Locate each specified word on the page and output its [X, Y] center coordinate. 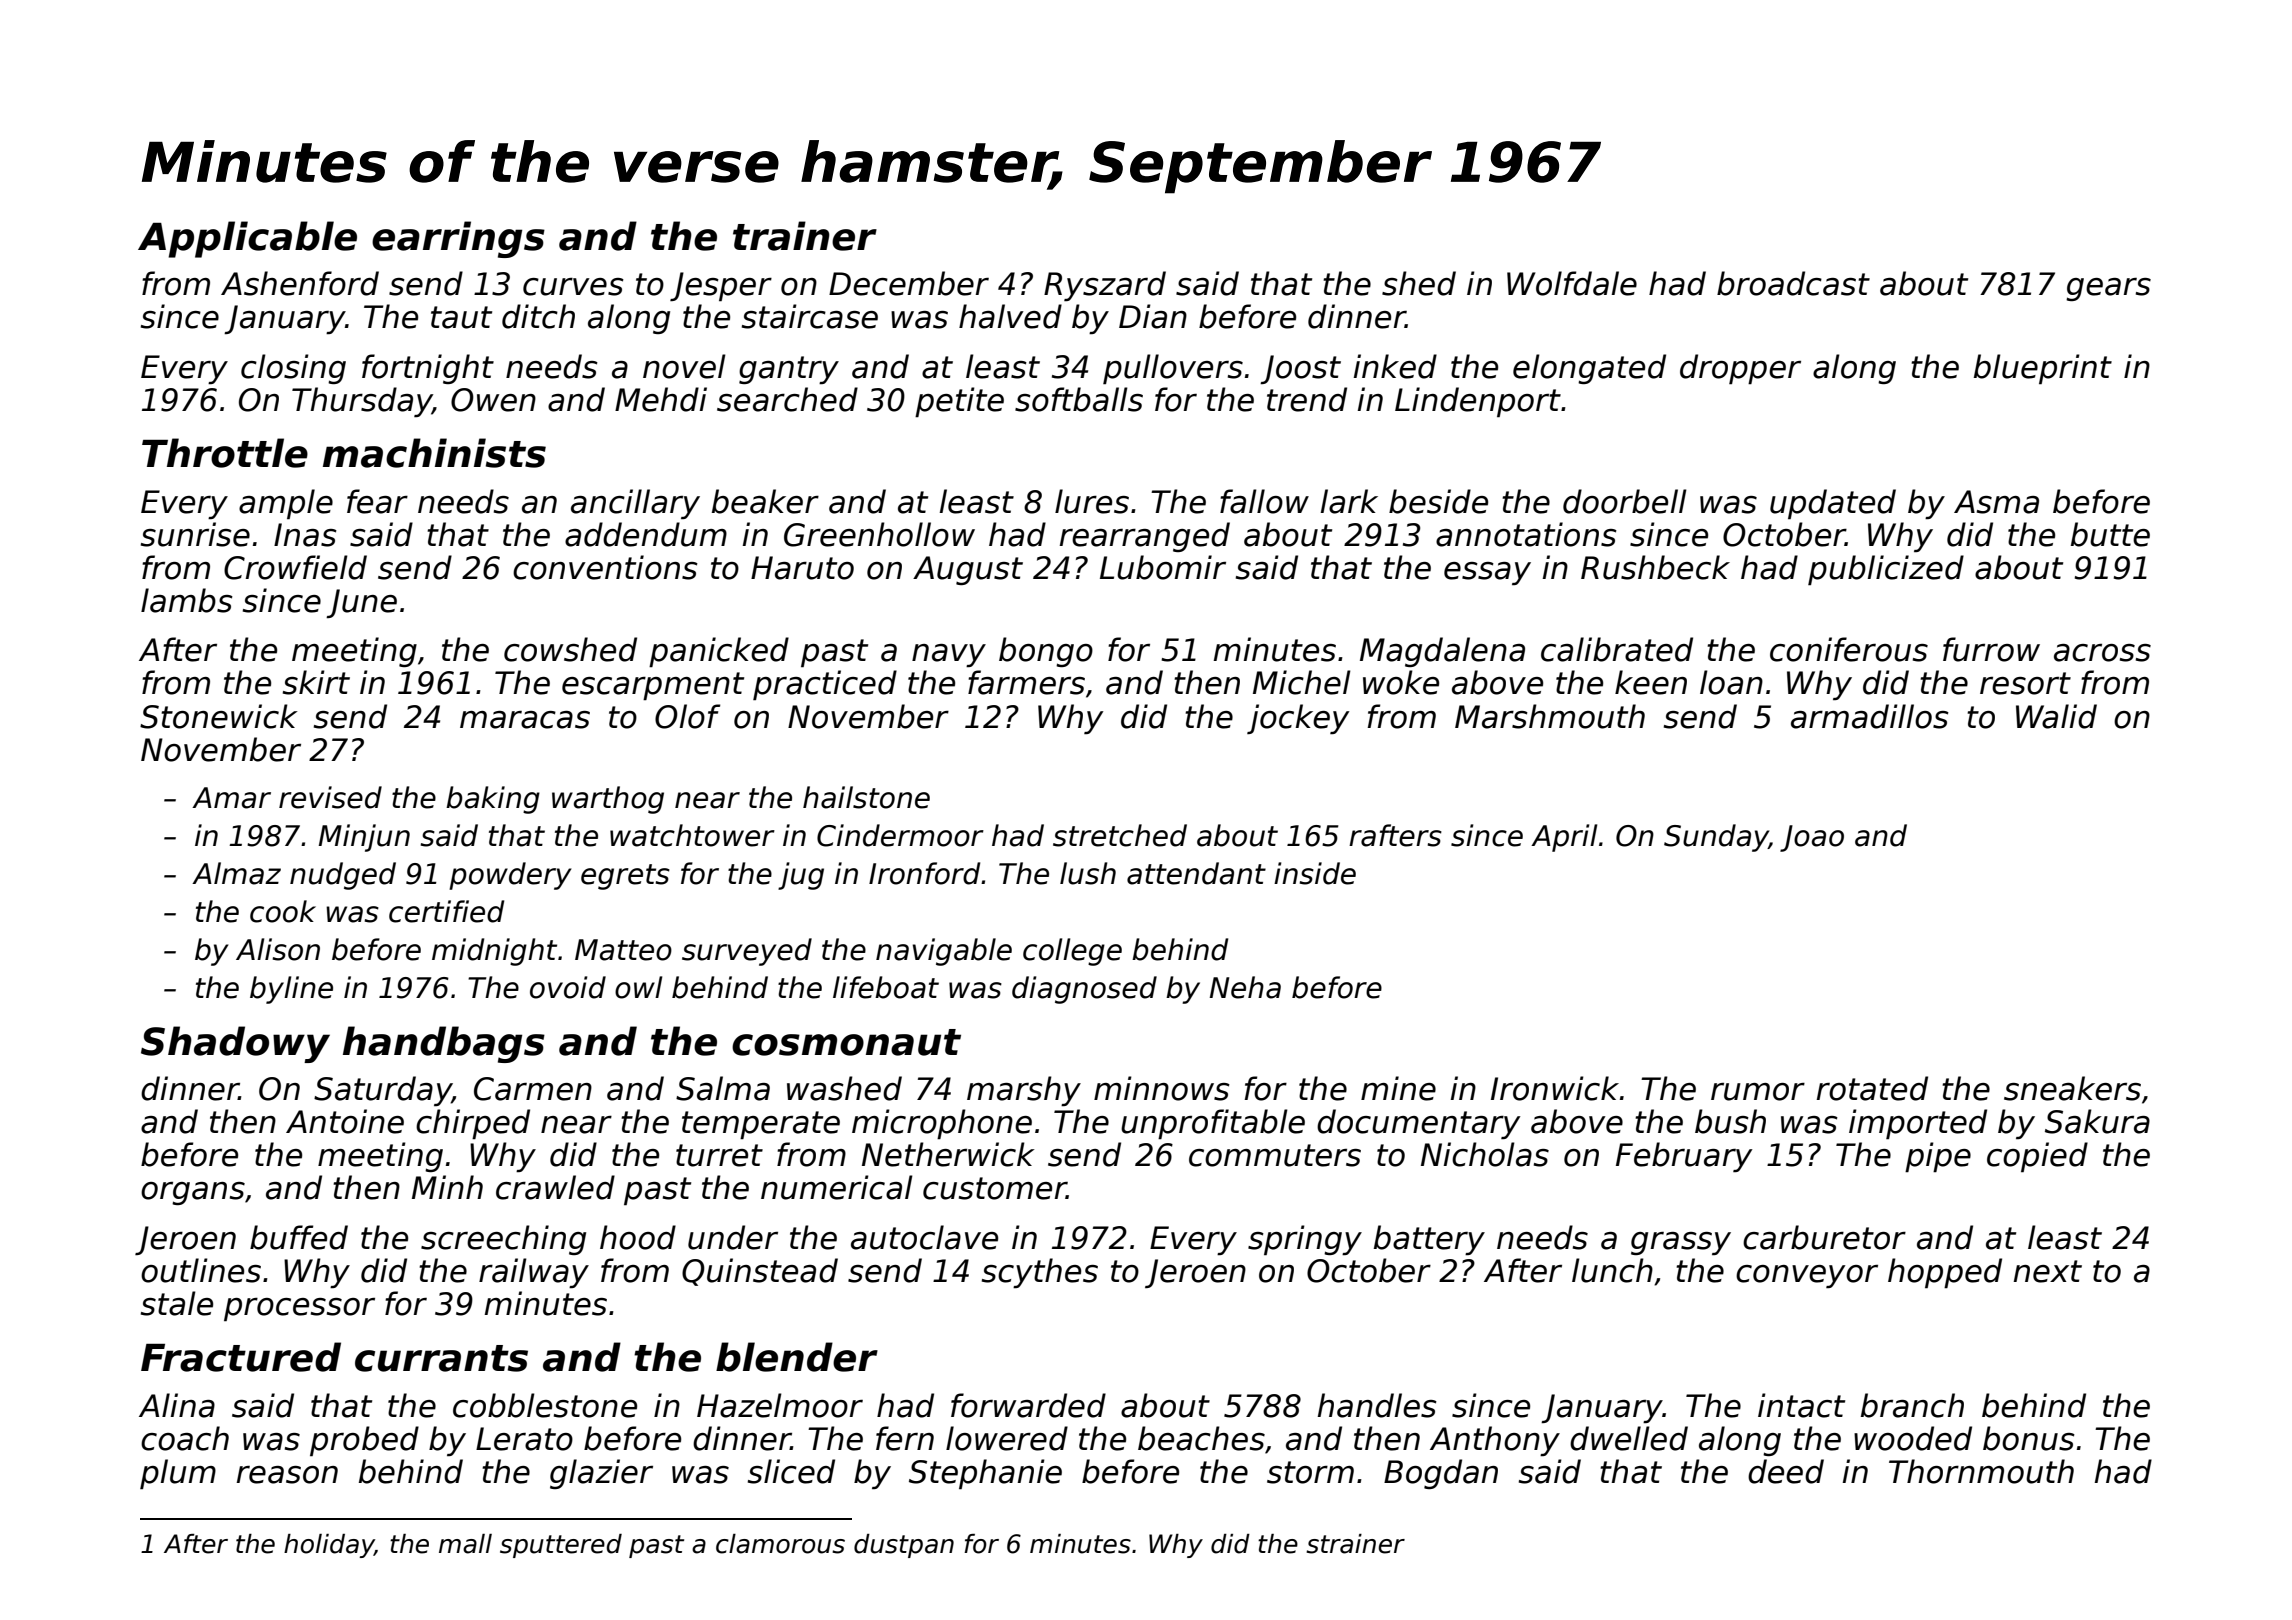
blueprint [2043, 369]
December [909, 283]
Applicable [247, 239]
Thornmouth [1981, 1471]
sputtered [561, 1546]
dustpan [904, 1546]
